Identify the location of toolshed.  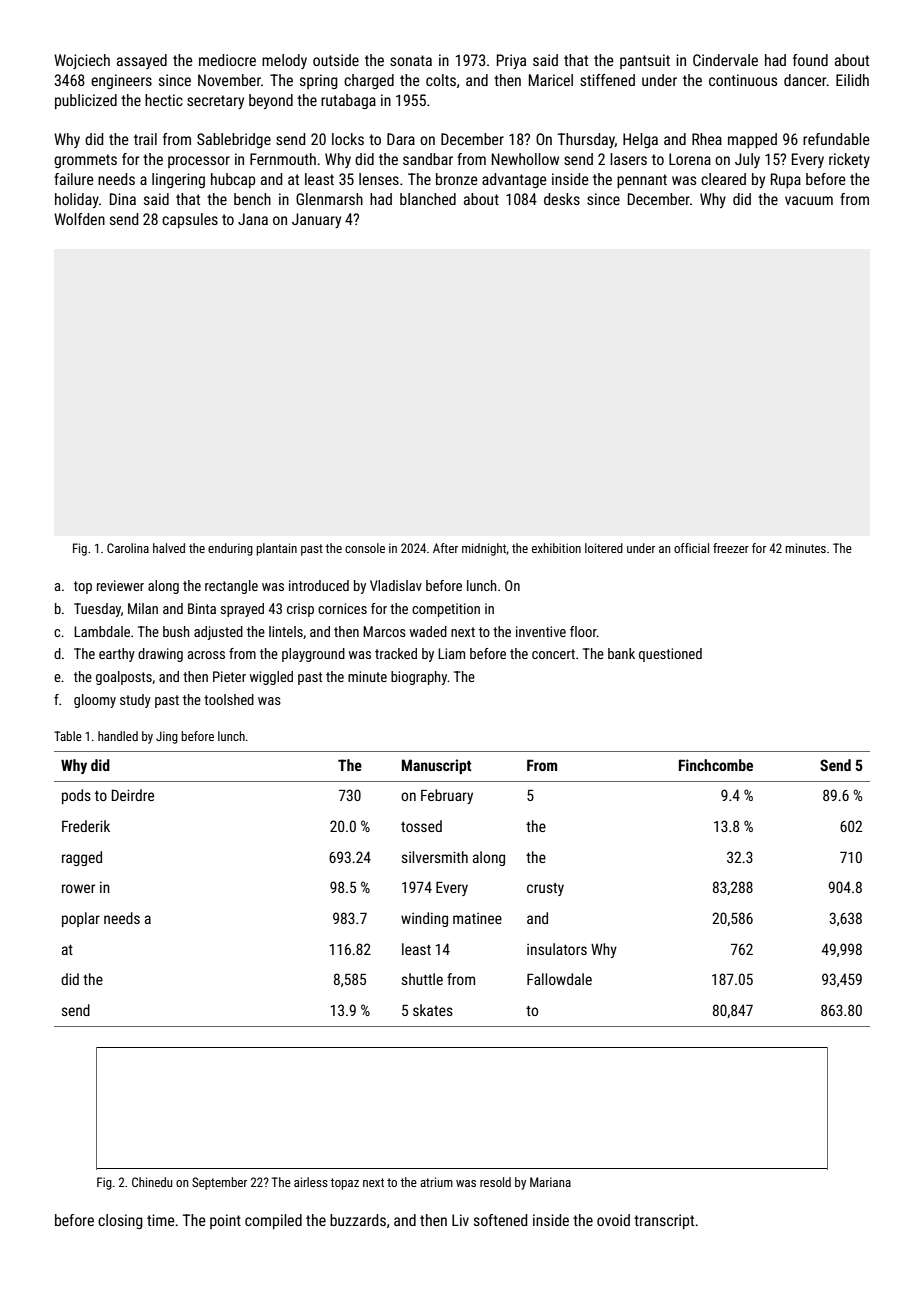
(229, 699).
